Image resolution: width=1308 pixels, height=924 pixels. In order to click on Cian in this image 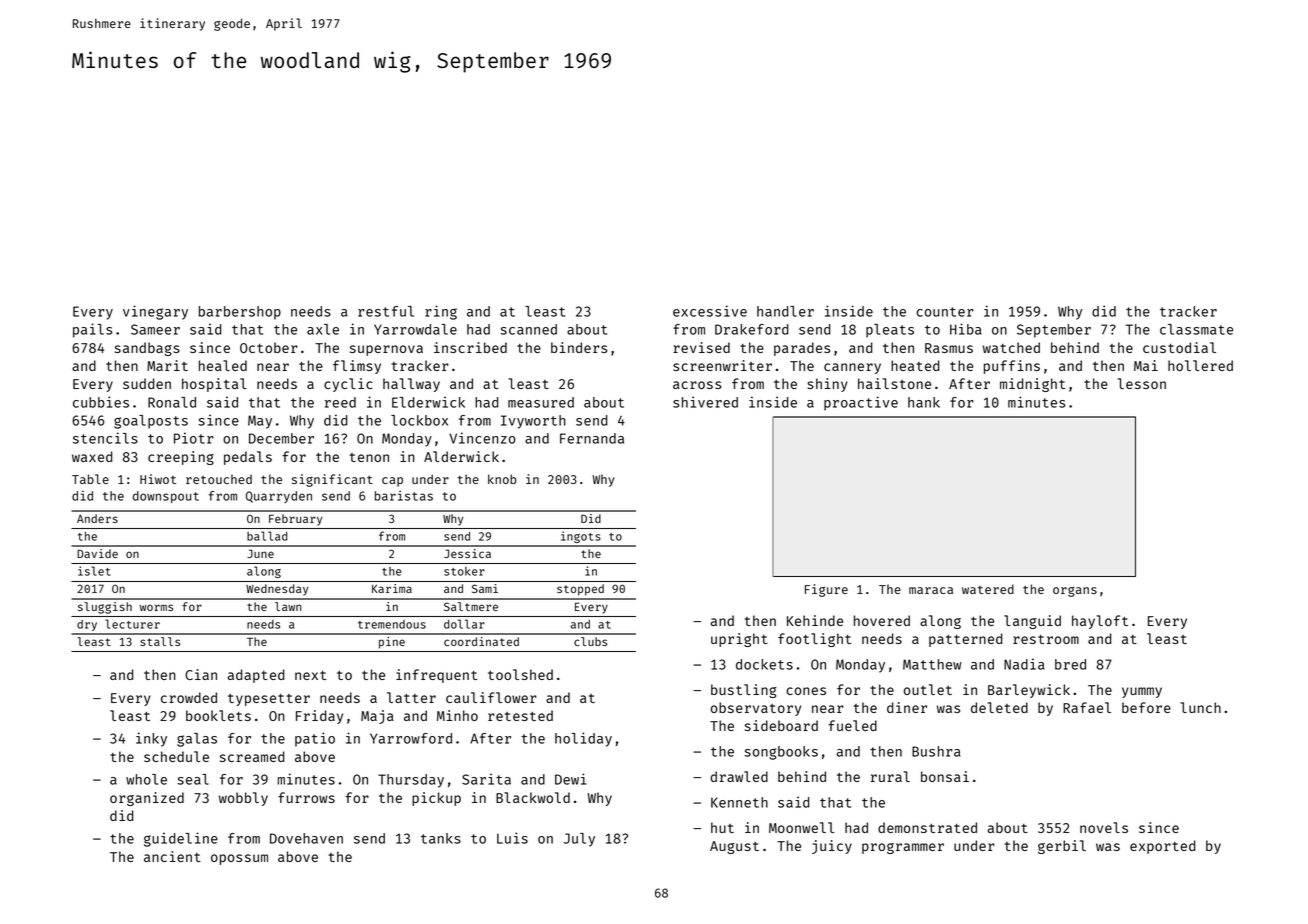, I will do `click(201, 674)`.
